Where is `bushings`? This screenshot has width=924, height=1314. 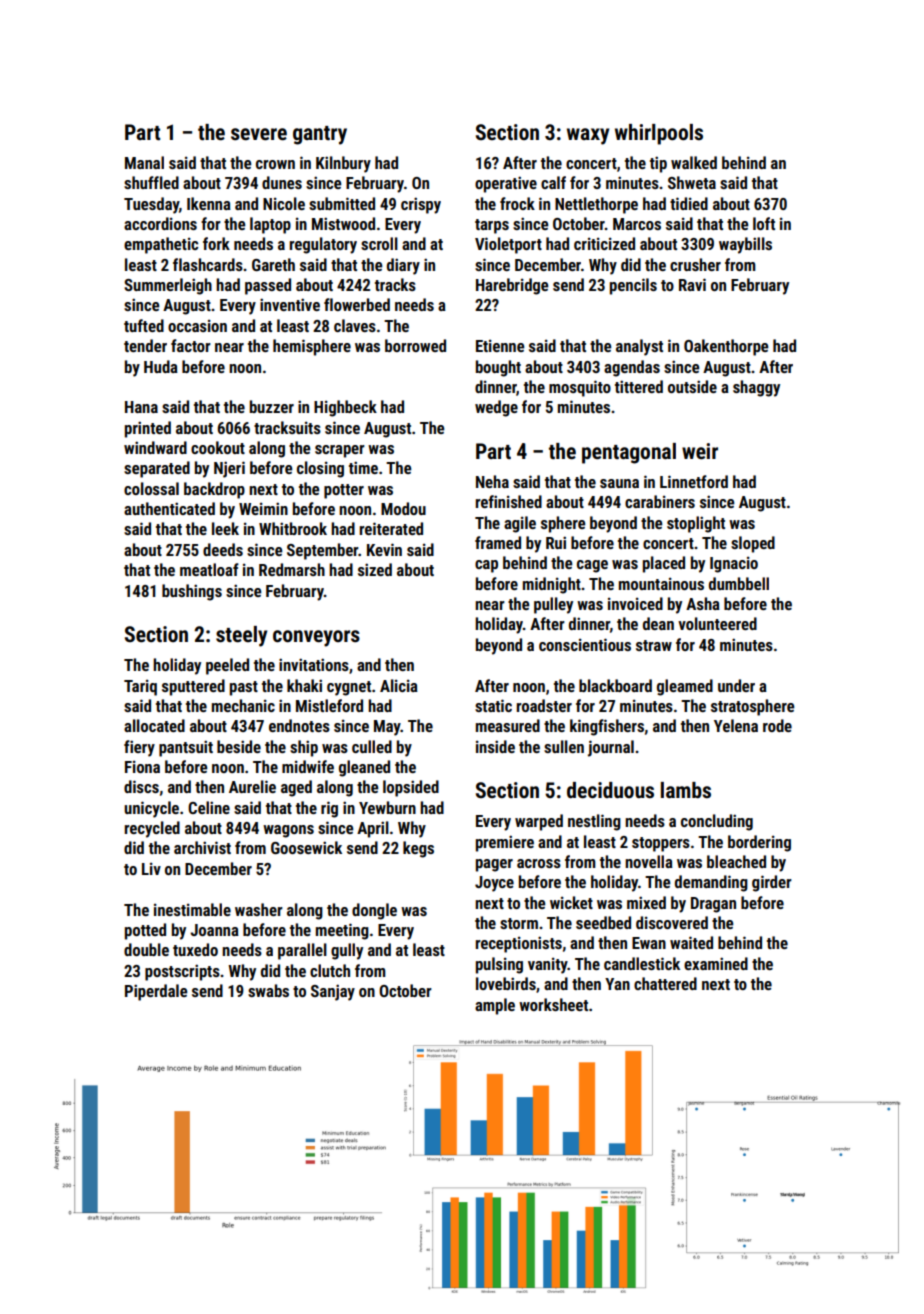 bushings is located at coordinates (192, 592).
